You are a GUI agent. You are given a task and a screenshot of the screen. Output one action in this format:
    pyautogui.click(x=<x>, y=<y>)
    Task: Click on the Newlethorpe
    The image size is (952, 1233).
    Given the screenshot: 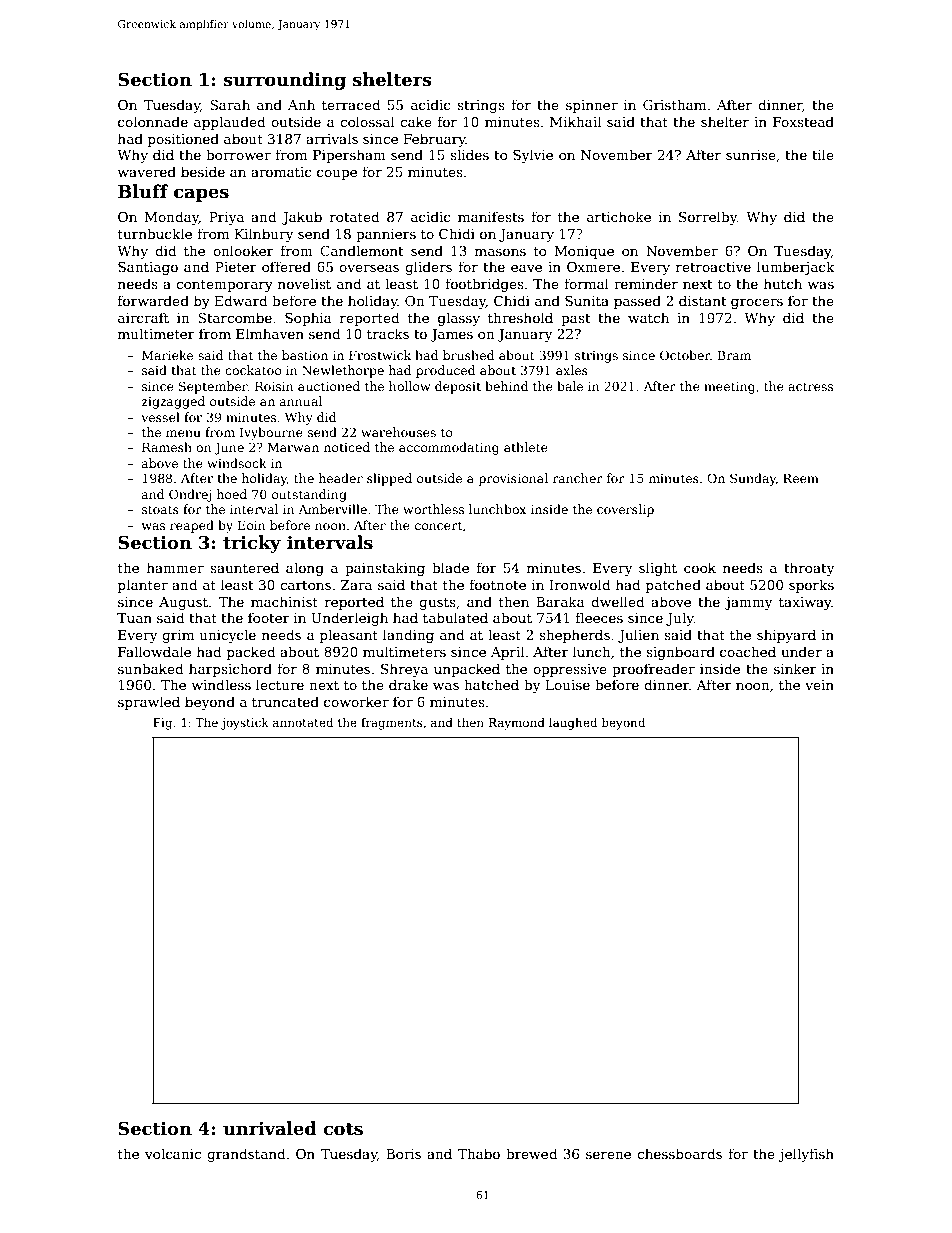 What is the action you would take?
    pyautogui.click(x=343, y=371)
